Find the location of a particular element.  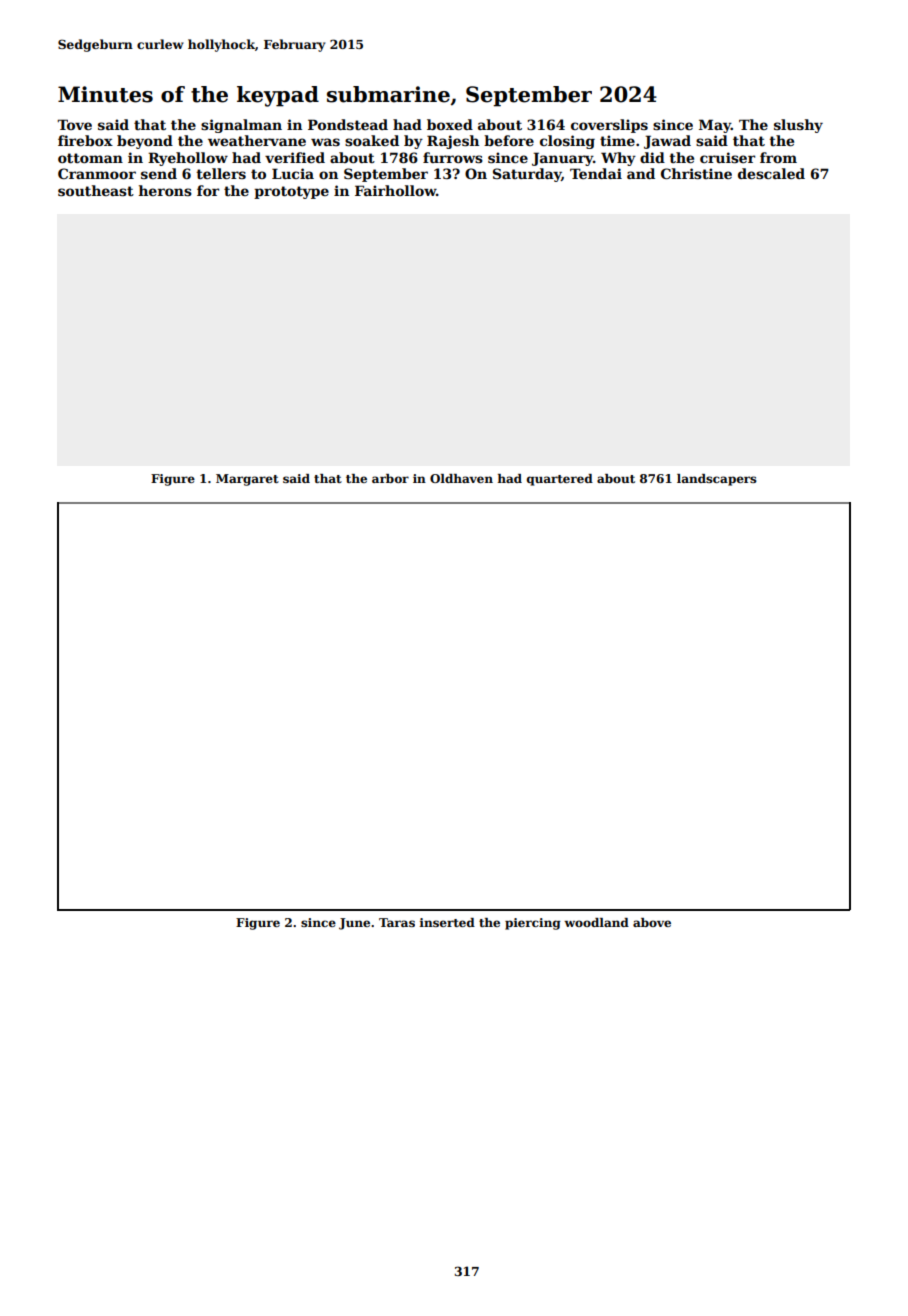

Oldhaven is located at coordinates (461, 478).
